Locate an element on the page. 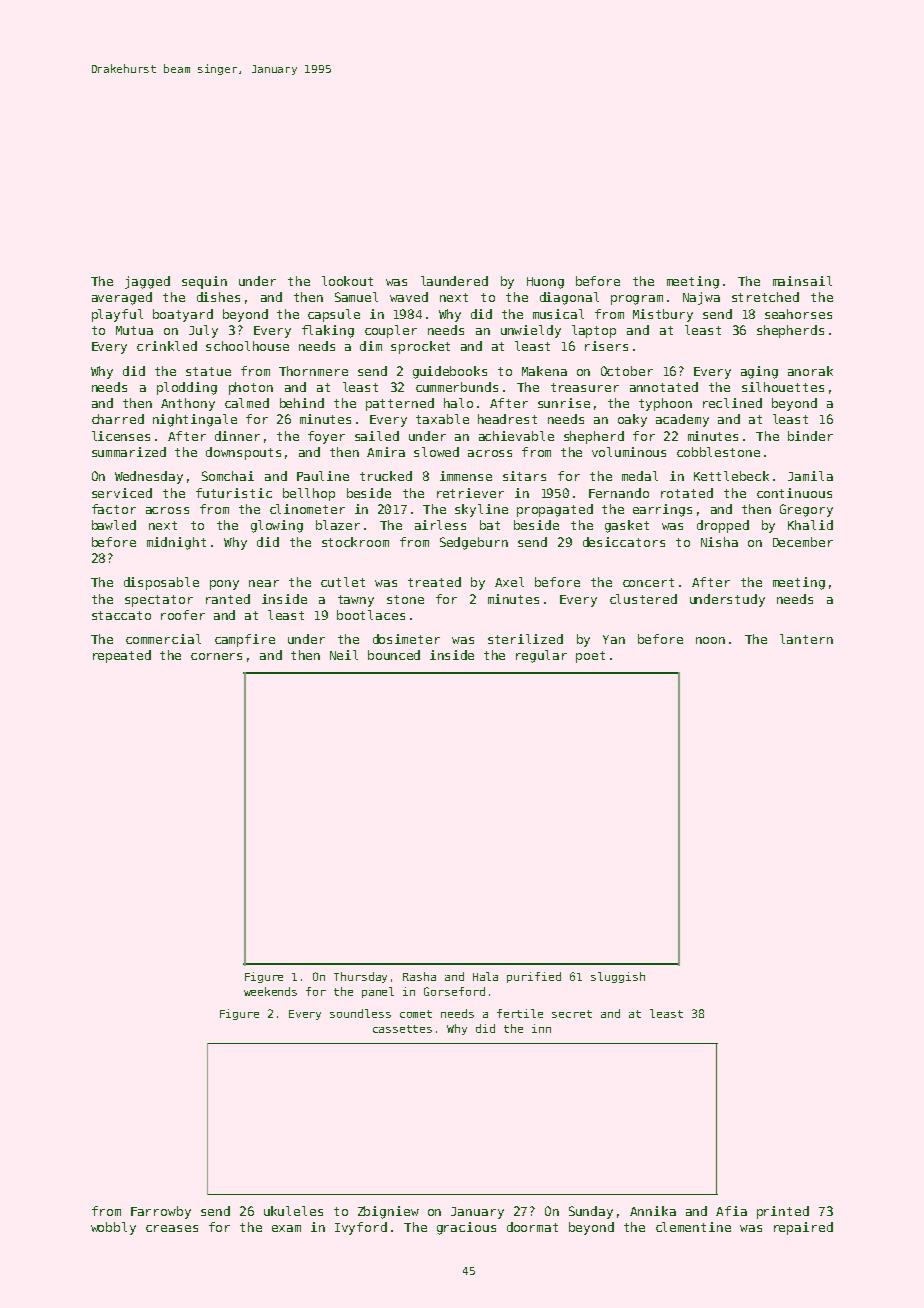 Image resolution: width=924 pixels, height=1308 pixels. regular is located at coordinates (541, 656).
